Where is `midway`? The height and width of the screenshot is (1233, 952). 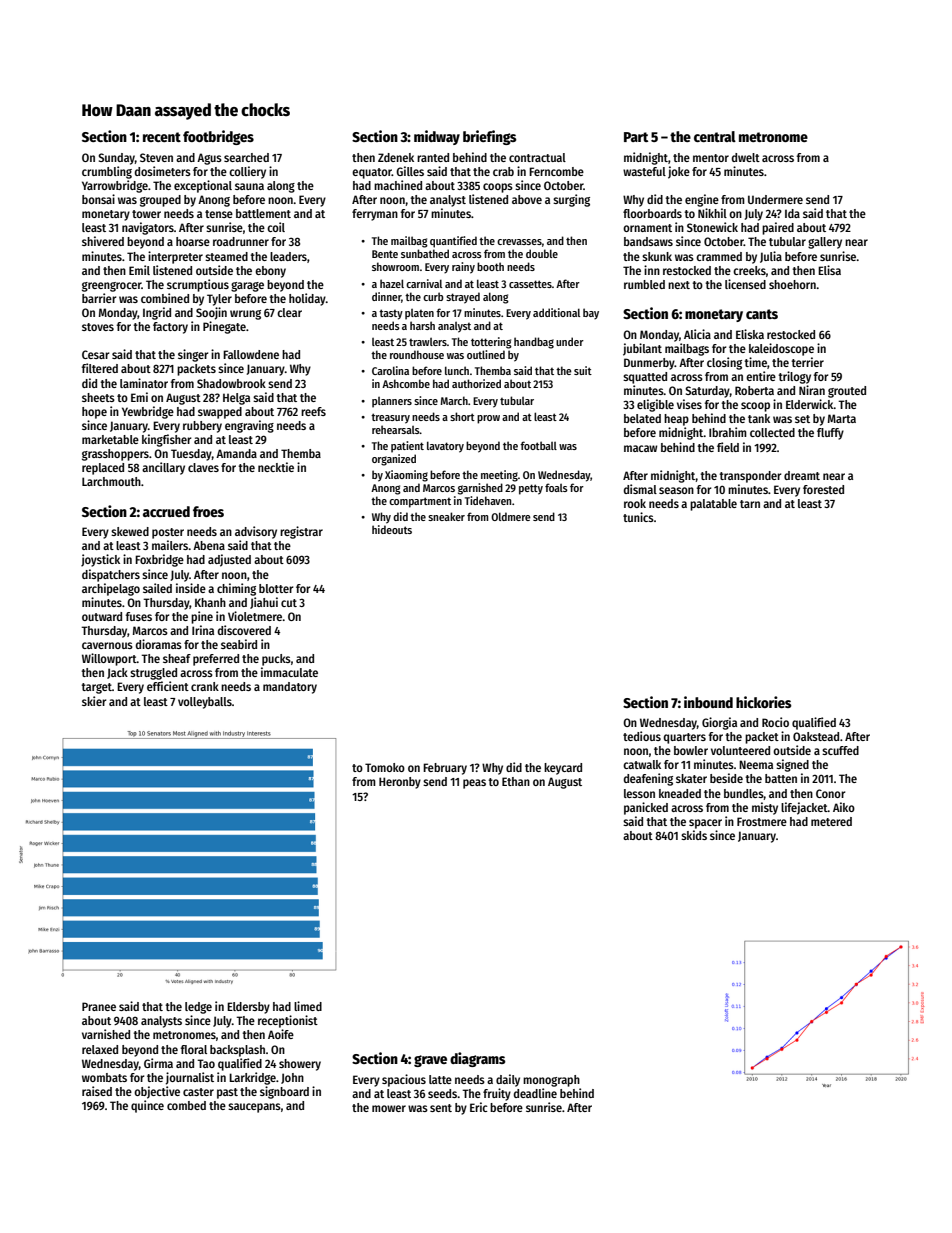 midway is located at coordinates (437, 137).
